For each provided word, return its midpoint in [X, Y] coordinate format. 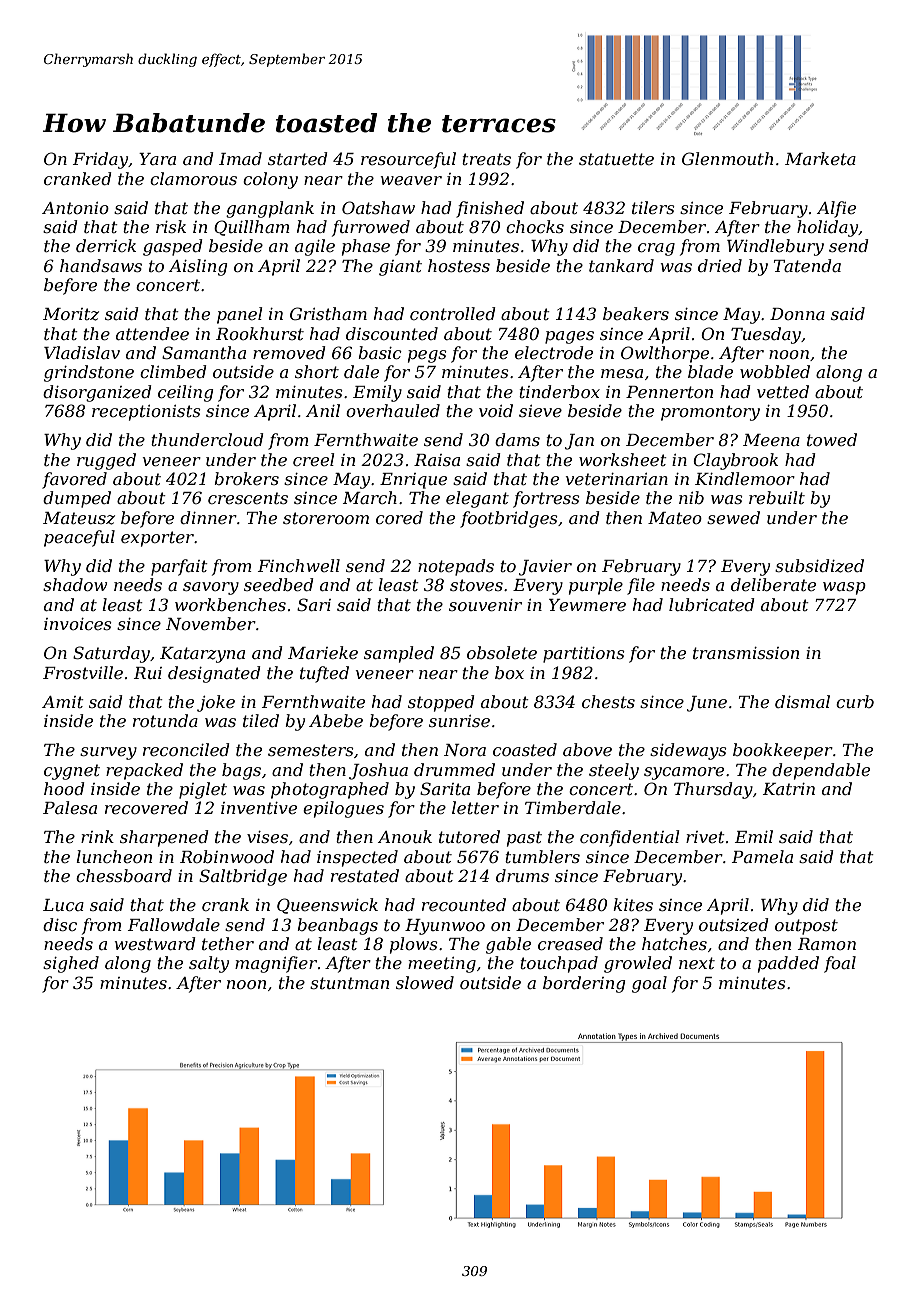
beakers [636, 313]
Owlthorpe [665, 354]
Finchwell [299, 565]
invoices [78, 624]
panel [239, 315]
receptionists [146, 413]
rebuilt [777, 497]
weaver [411, 180]
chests [608, 701]
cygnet [72, 772]
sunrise [459, 721]
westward [155, 943]
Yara [157, 159]
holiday [828, 228]
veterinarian [617, 479]
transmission [746, 653]
